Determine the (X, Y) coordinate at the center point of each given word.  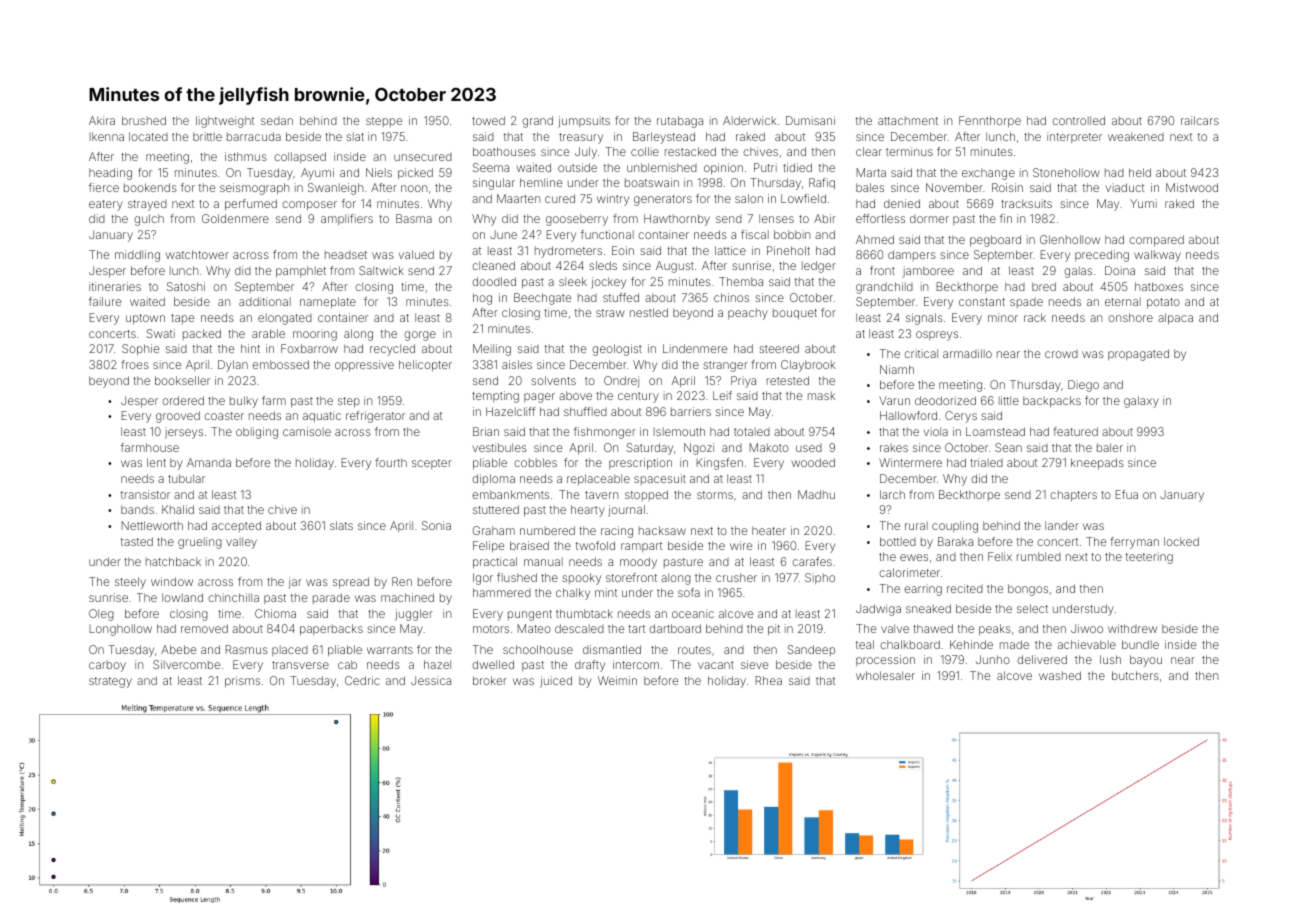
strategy (110, 682)
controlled (1078, 120)
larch (892, 494)
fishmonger (605, 433)
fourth (391, 462)
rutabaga (680, 122)
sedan (277, 121)
